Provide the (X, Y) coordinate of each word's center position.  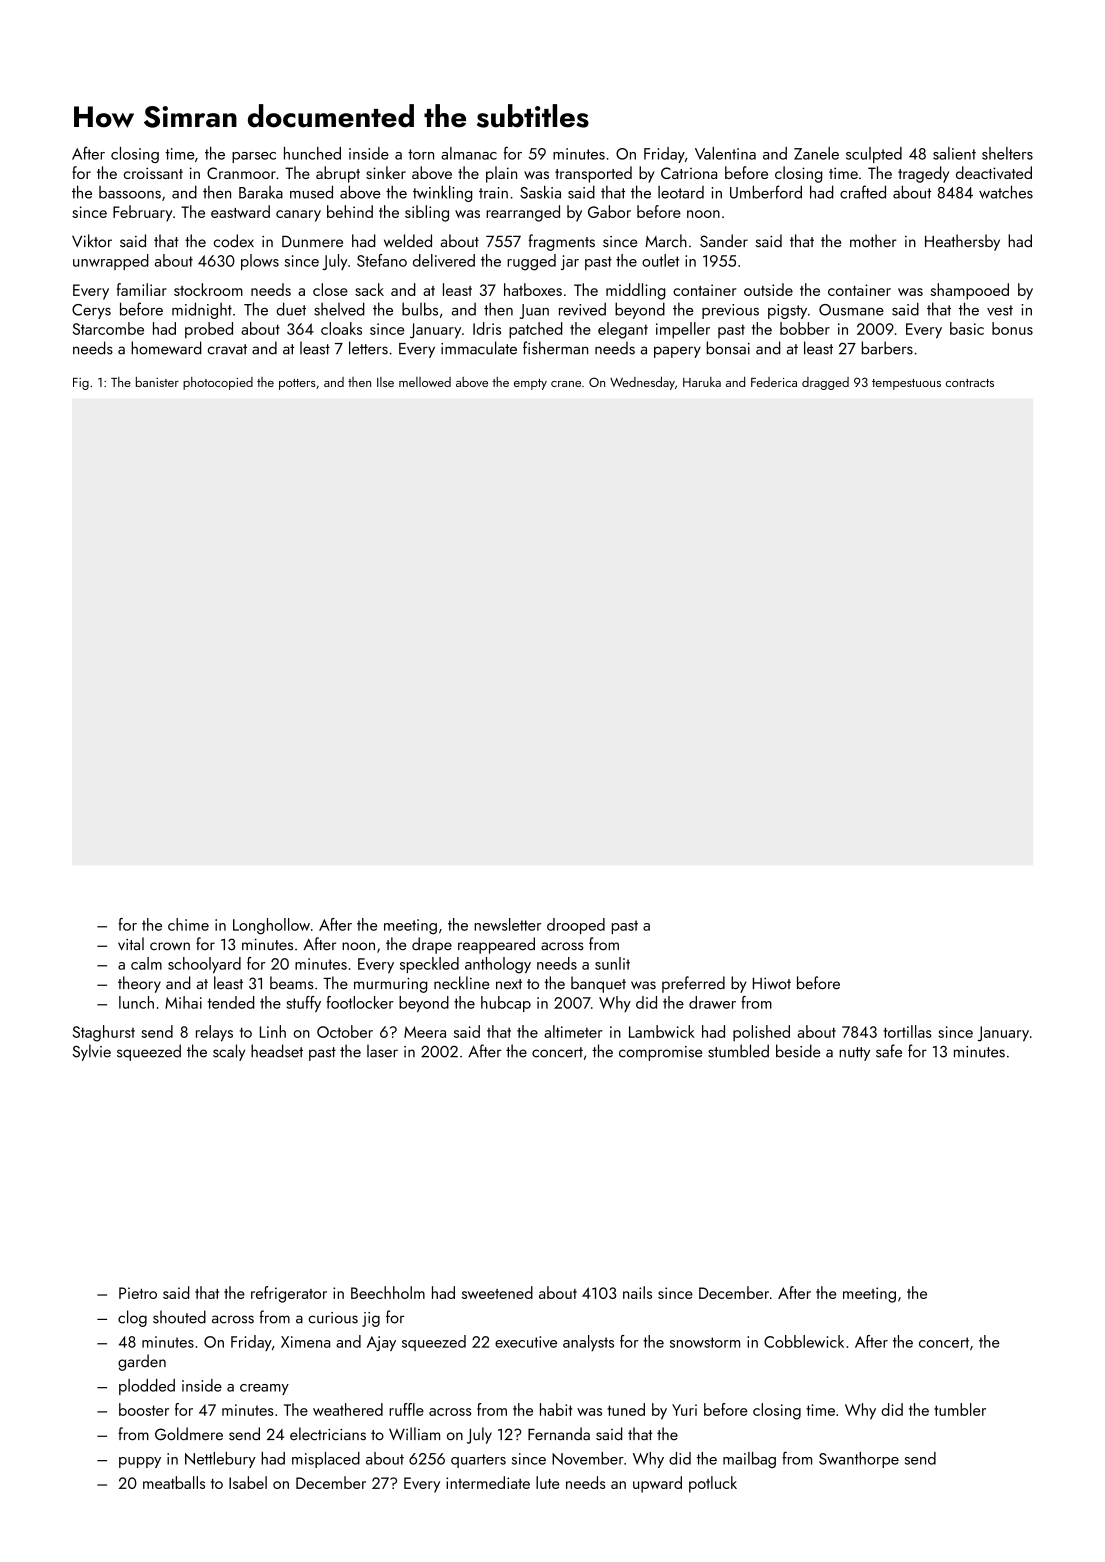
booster (144, 1409)
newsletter (508, 924)
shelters (1007, 153)
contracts (970, 383)
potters (297, 384)
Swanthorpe (859, 1460)
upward (657, 1484)
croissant (153, 173)
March (666, 241)
